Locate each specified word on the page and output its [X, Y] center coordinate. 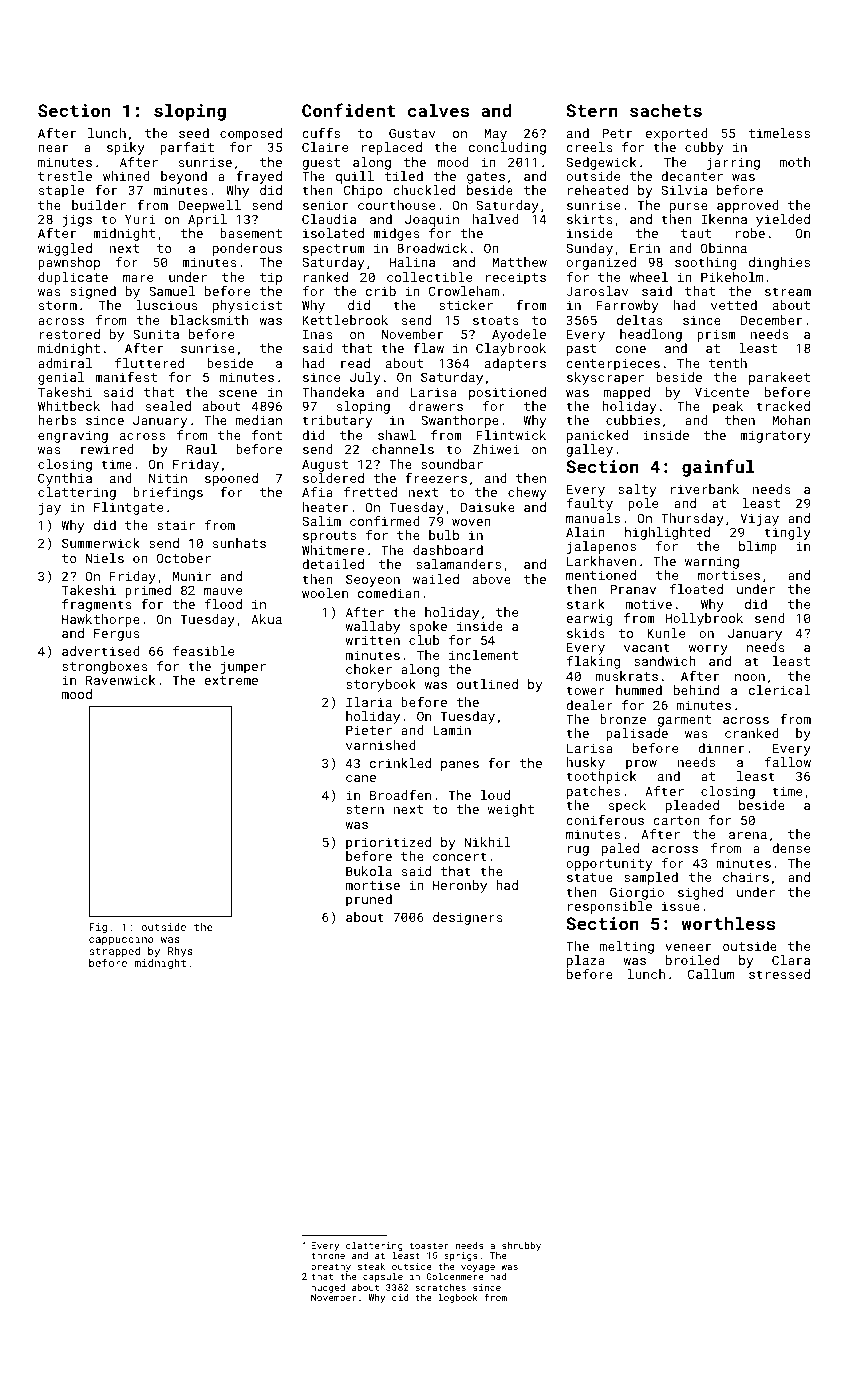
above [492, 579]
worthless [728, 923]
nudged [328, 1288]
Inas [318, 334]
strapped [114, 952]
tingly [787, 533]
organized [601, 263]
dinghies [779, 263]
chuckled [424, 190]
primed [148, 591]
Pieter [369, 730]
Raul [202, 449]
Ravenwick [120, 680]
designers [468, 918]
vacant [647, 647]
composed [251, 134]
